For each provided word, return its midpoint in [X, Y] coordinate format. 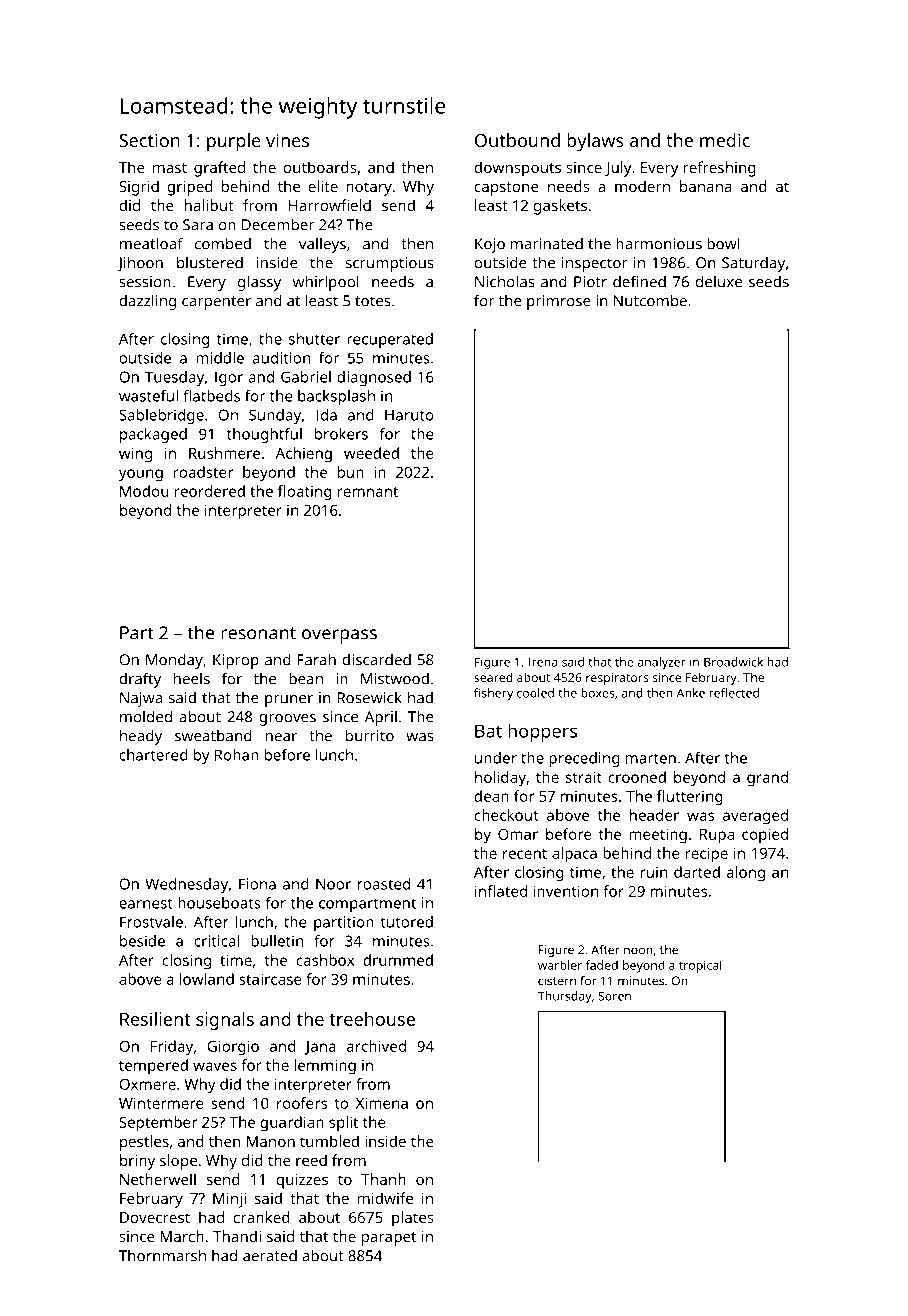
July [618, 169]
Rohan [237, 755]
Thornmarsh [162, 1255]
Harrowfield [330, 205]
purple [234, 142]
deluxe [719, 281]
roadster [203, 472]
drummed [398, 960]
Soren [614, 996]
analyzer [662, 663]
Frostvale [151, 922]
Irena [543, 662]
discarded [376, 659]
